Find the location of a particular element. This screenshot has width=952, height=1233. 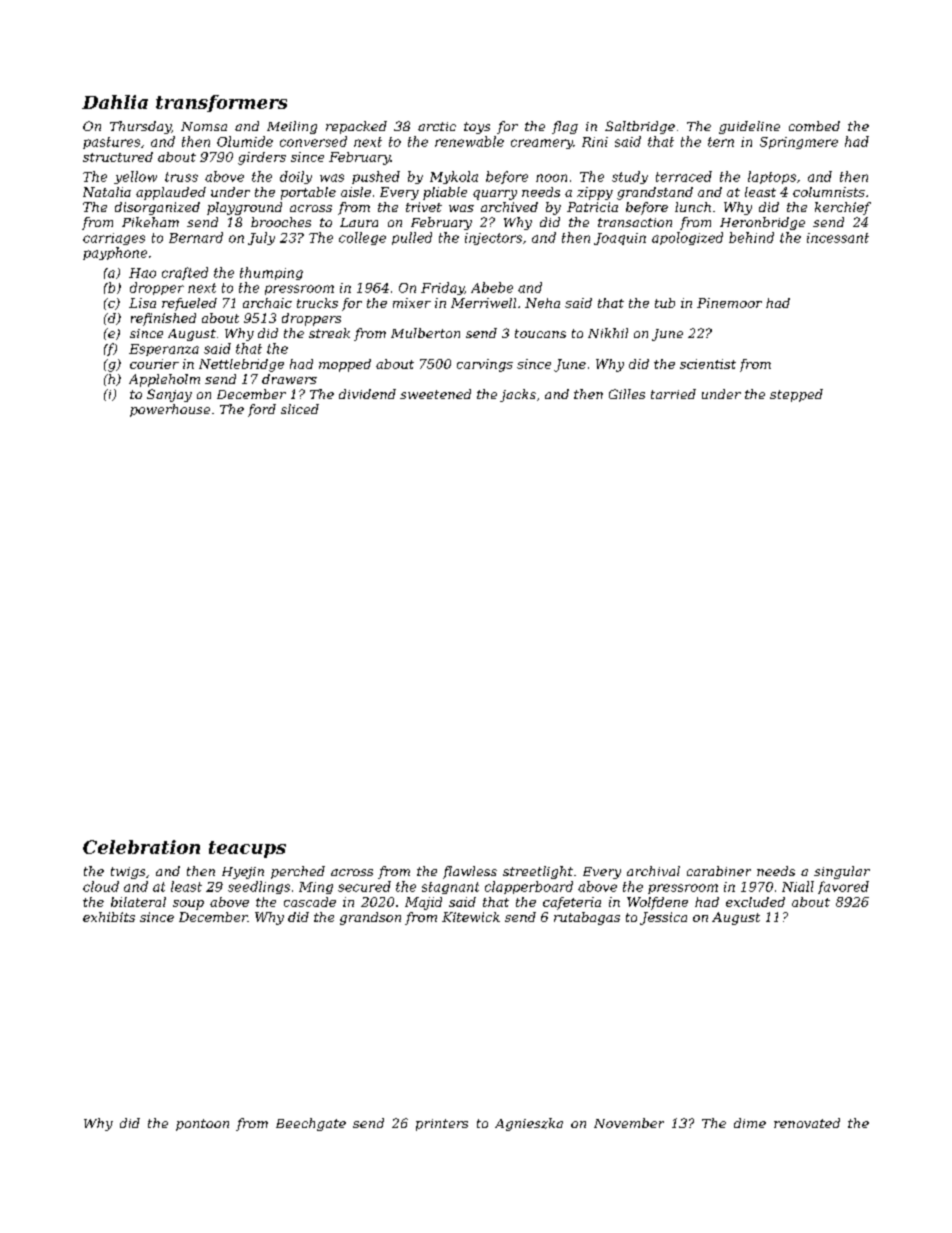

sliced is located at coordinates (300, 409).
